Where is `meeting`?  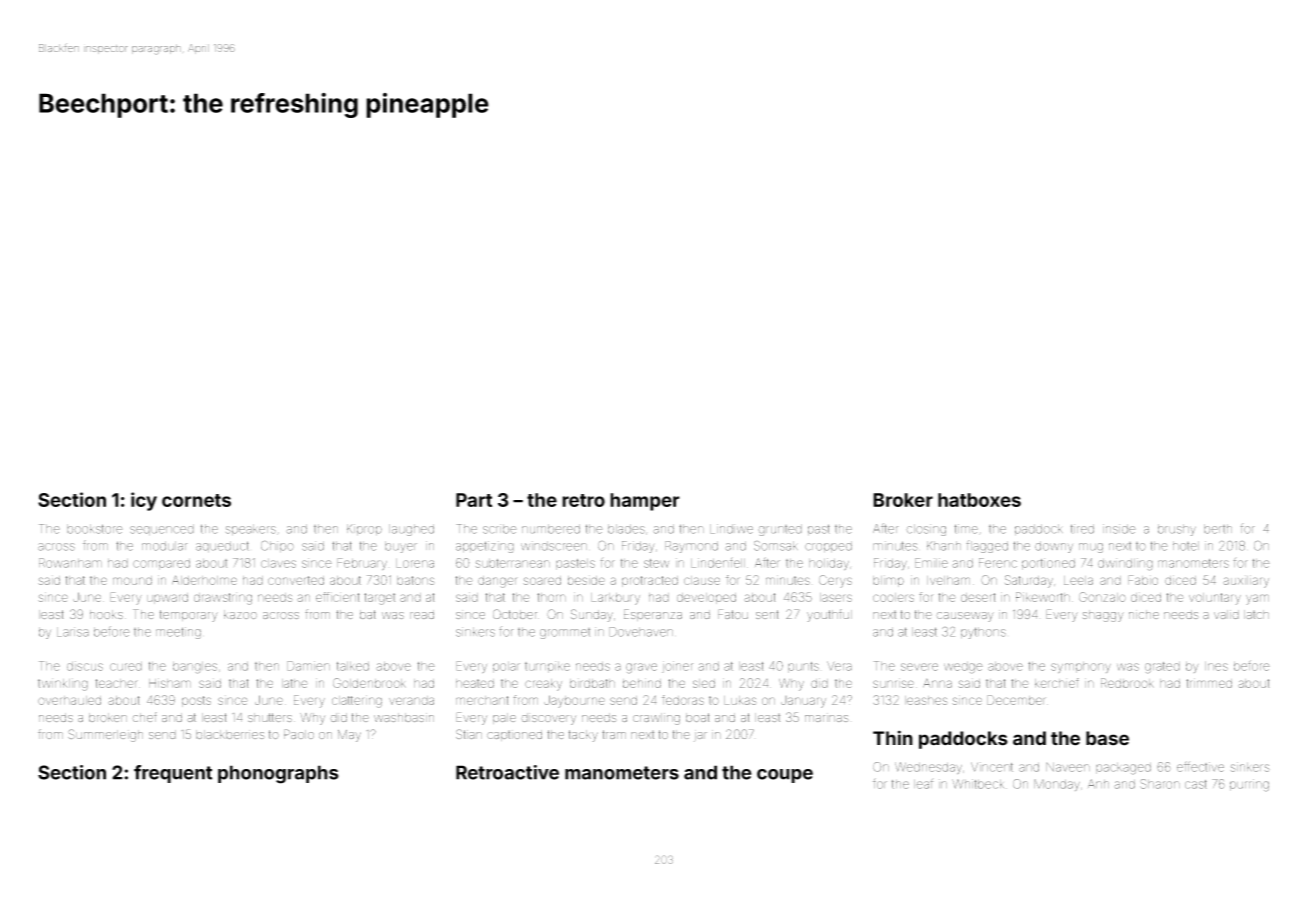
meeting is located at coordinates (178, 633).
